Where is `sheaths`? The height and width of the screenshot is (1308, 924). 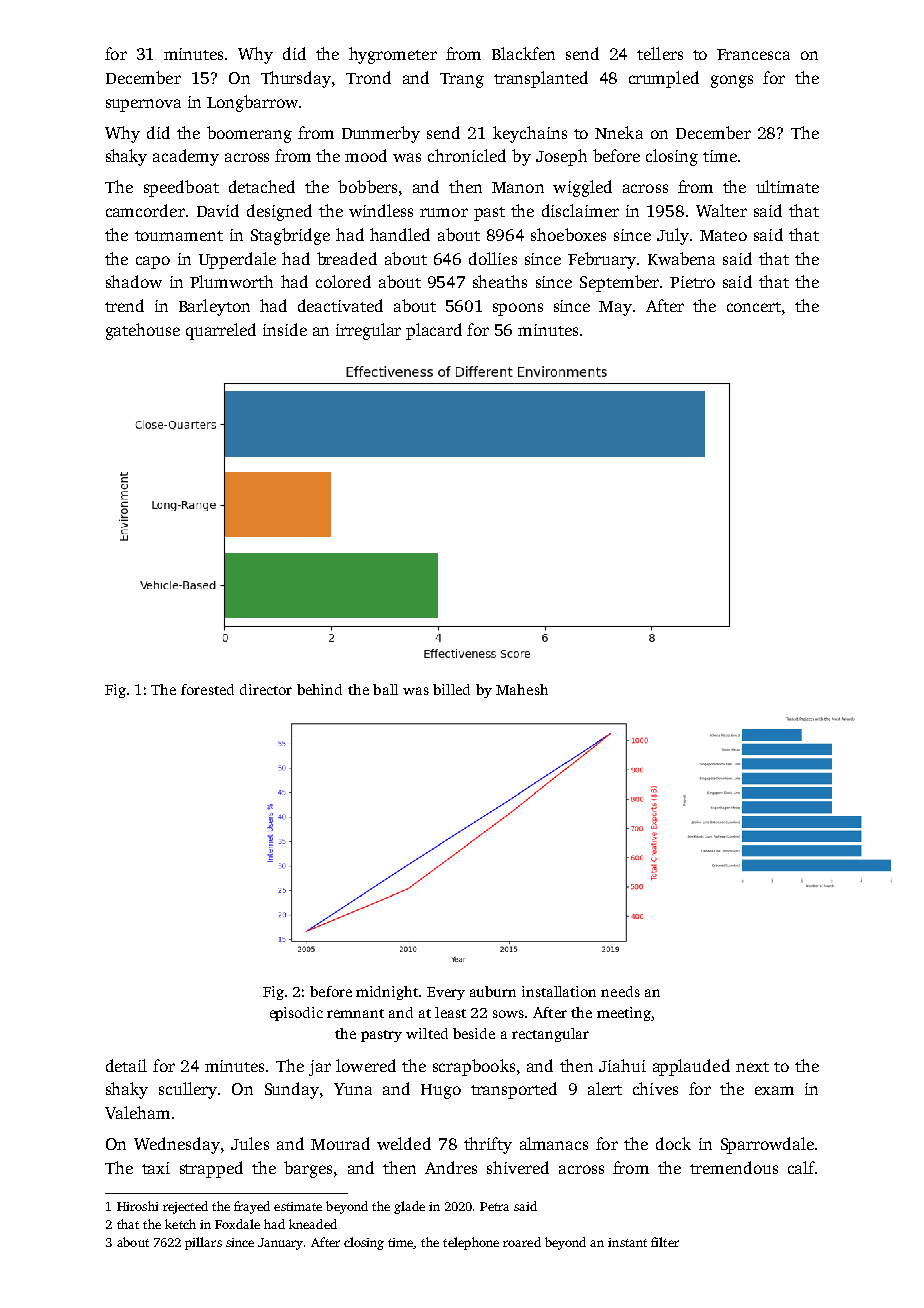
sheaths is located at coordinates (500, 281).
